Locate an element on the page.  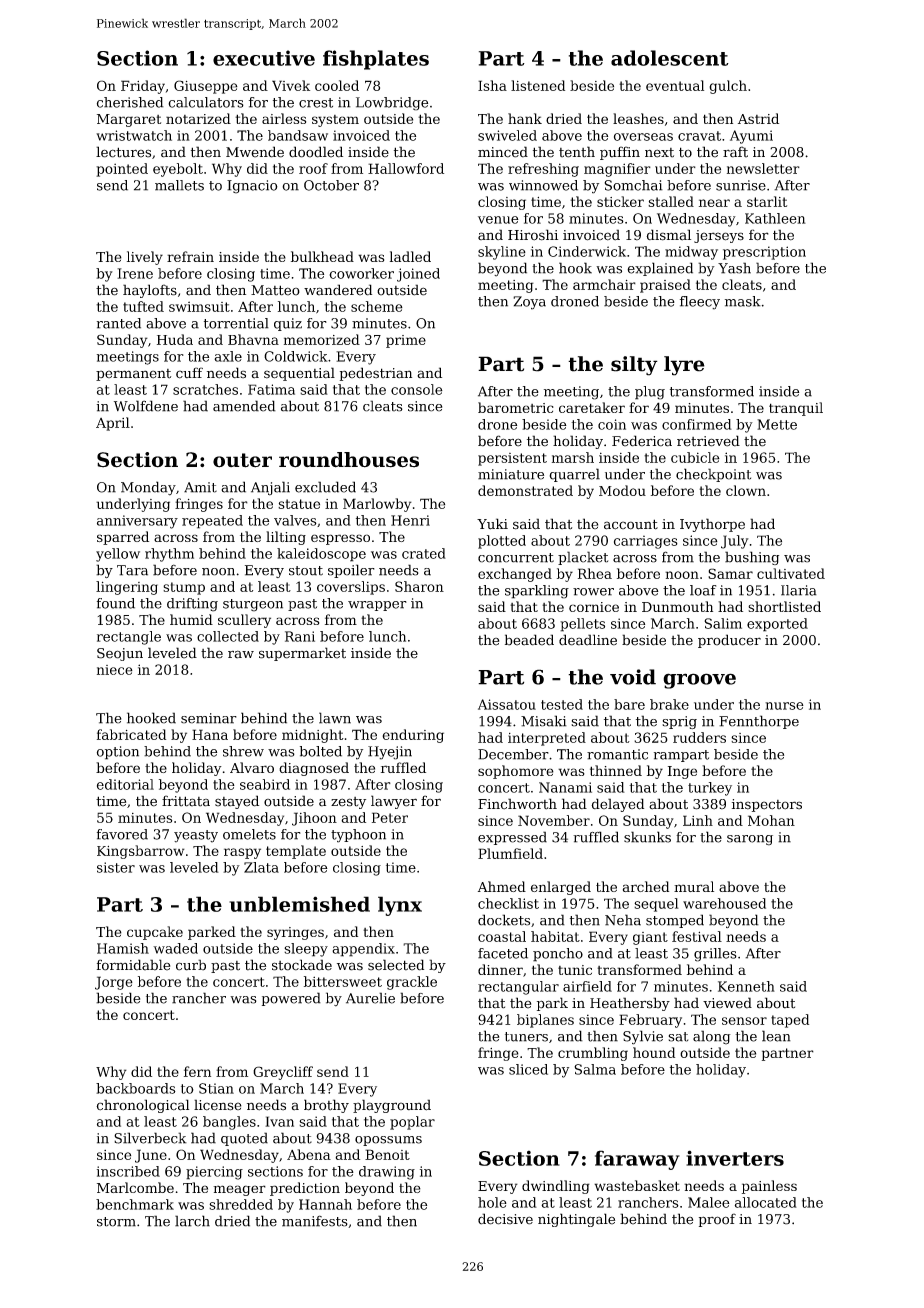
allocated is located at coordinates (766, 1202).
